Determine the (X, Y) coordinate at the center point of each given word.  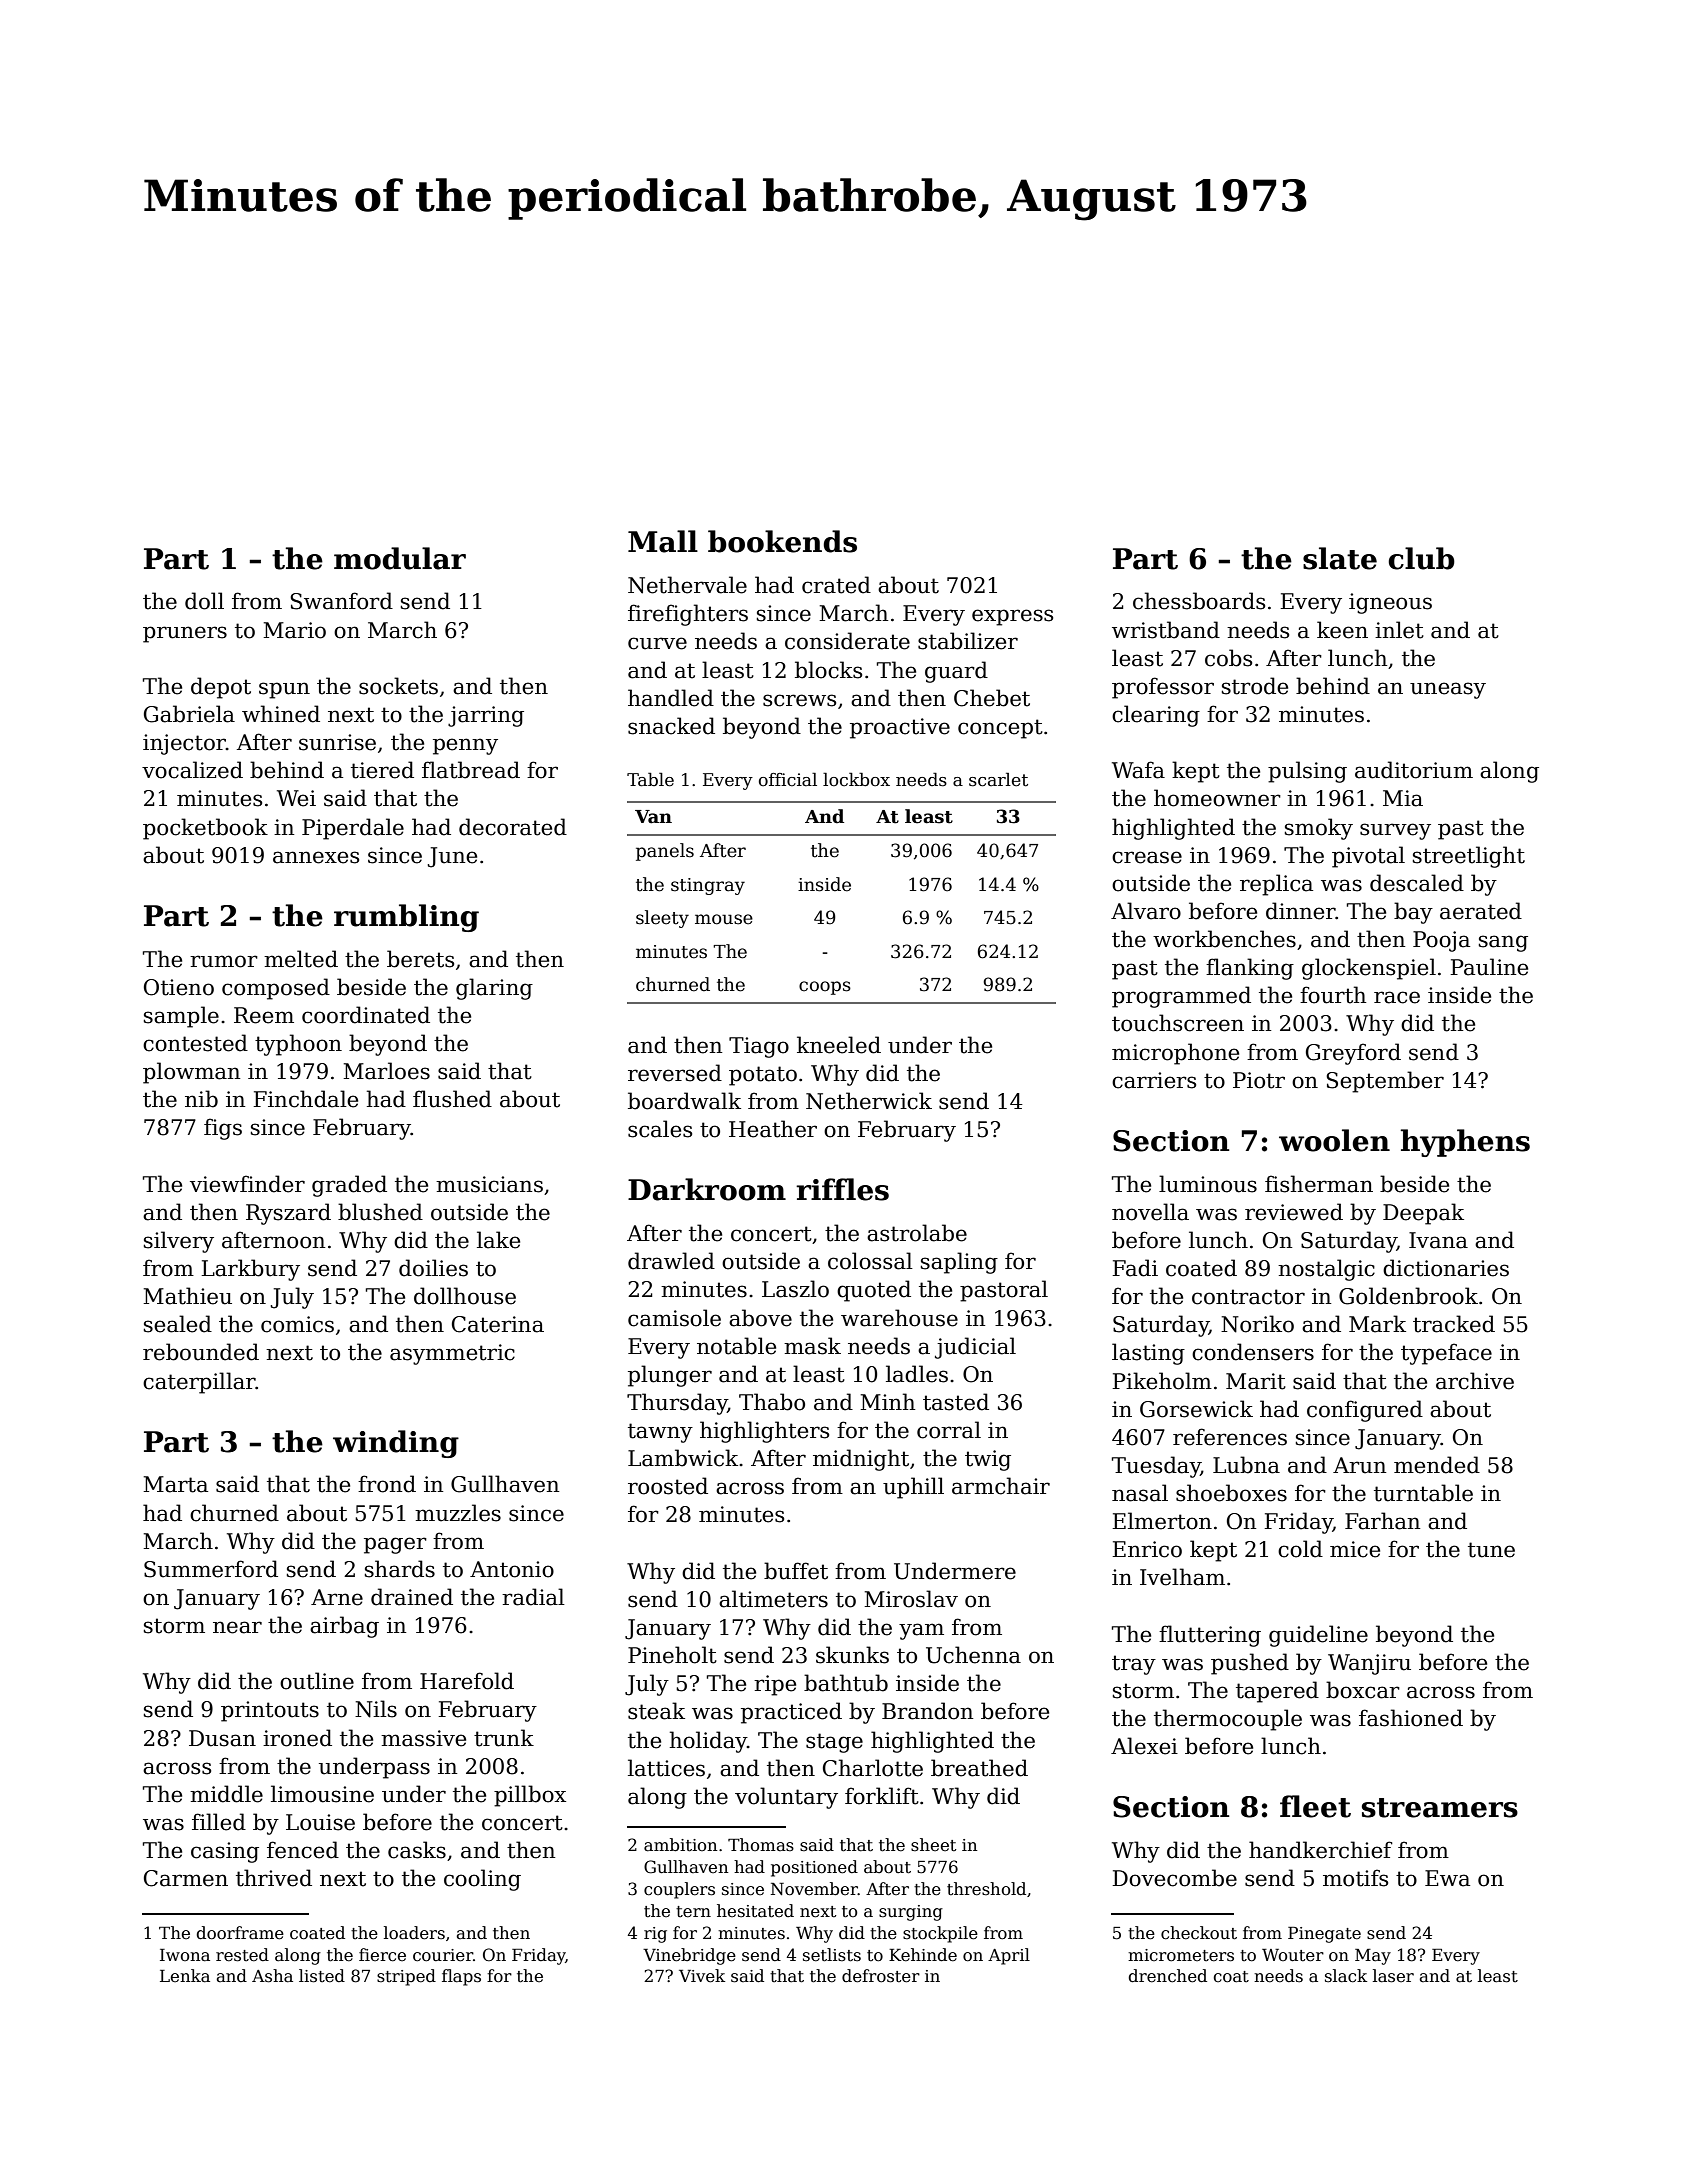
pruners (185, 634)
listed (322, 1976)
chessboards (1199, 601)
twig (988, 1460)
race (1397, 997)
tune (1491, 1550)
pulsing (1307, 772)
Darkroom (707, 1189)
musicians (489, 1184)
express (1012, 617)
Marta (175, 1484)
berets (420, 959)
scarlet (998, 779)
